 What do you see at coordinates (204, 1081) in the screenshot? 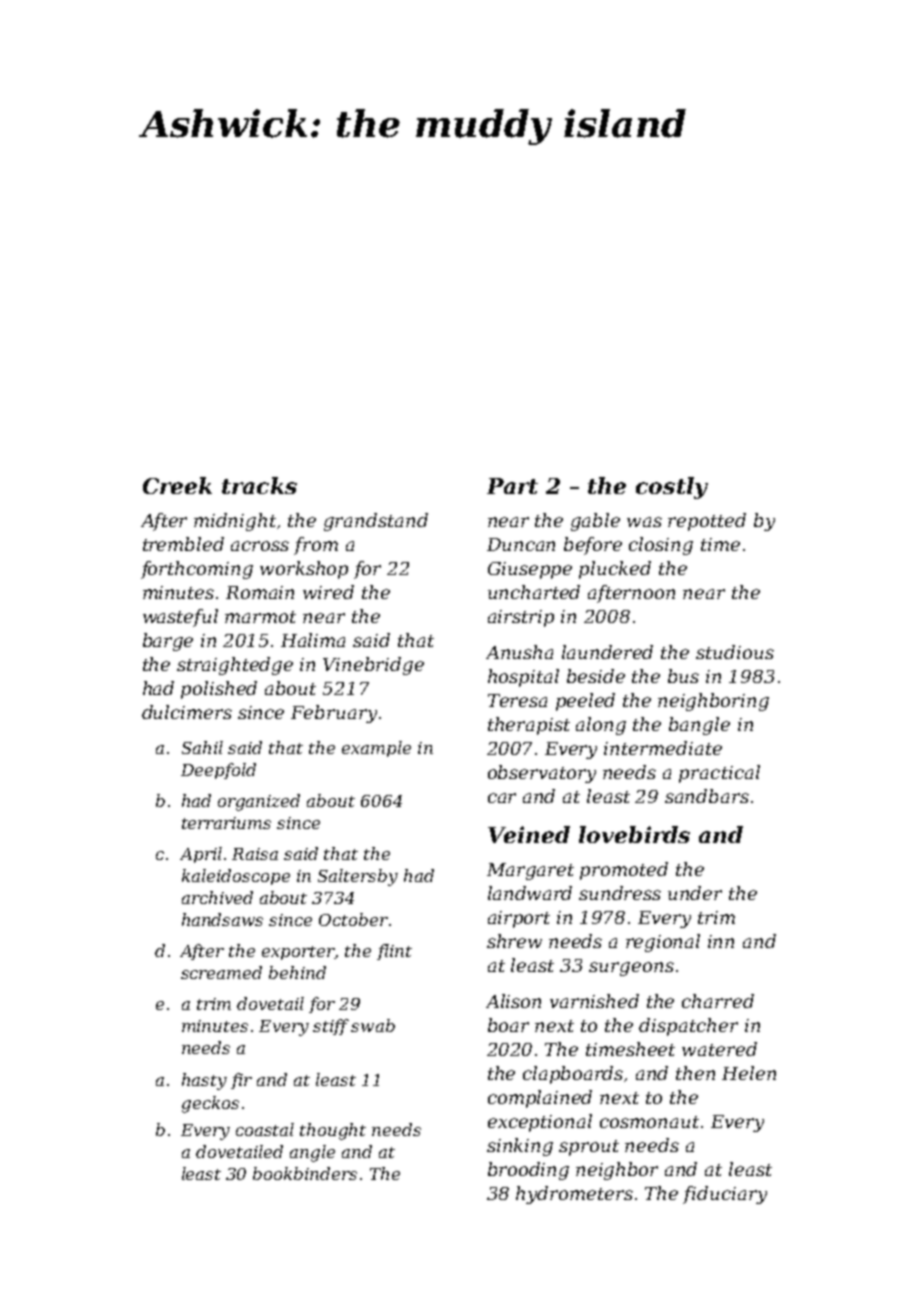
I see `hasty` at bounding box center [204, 1081].
